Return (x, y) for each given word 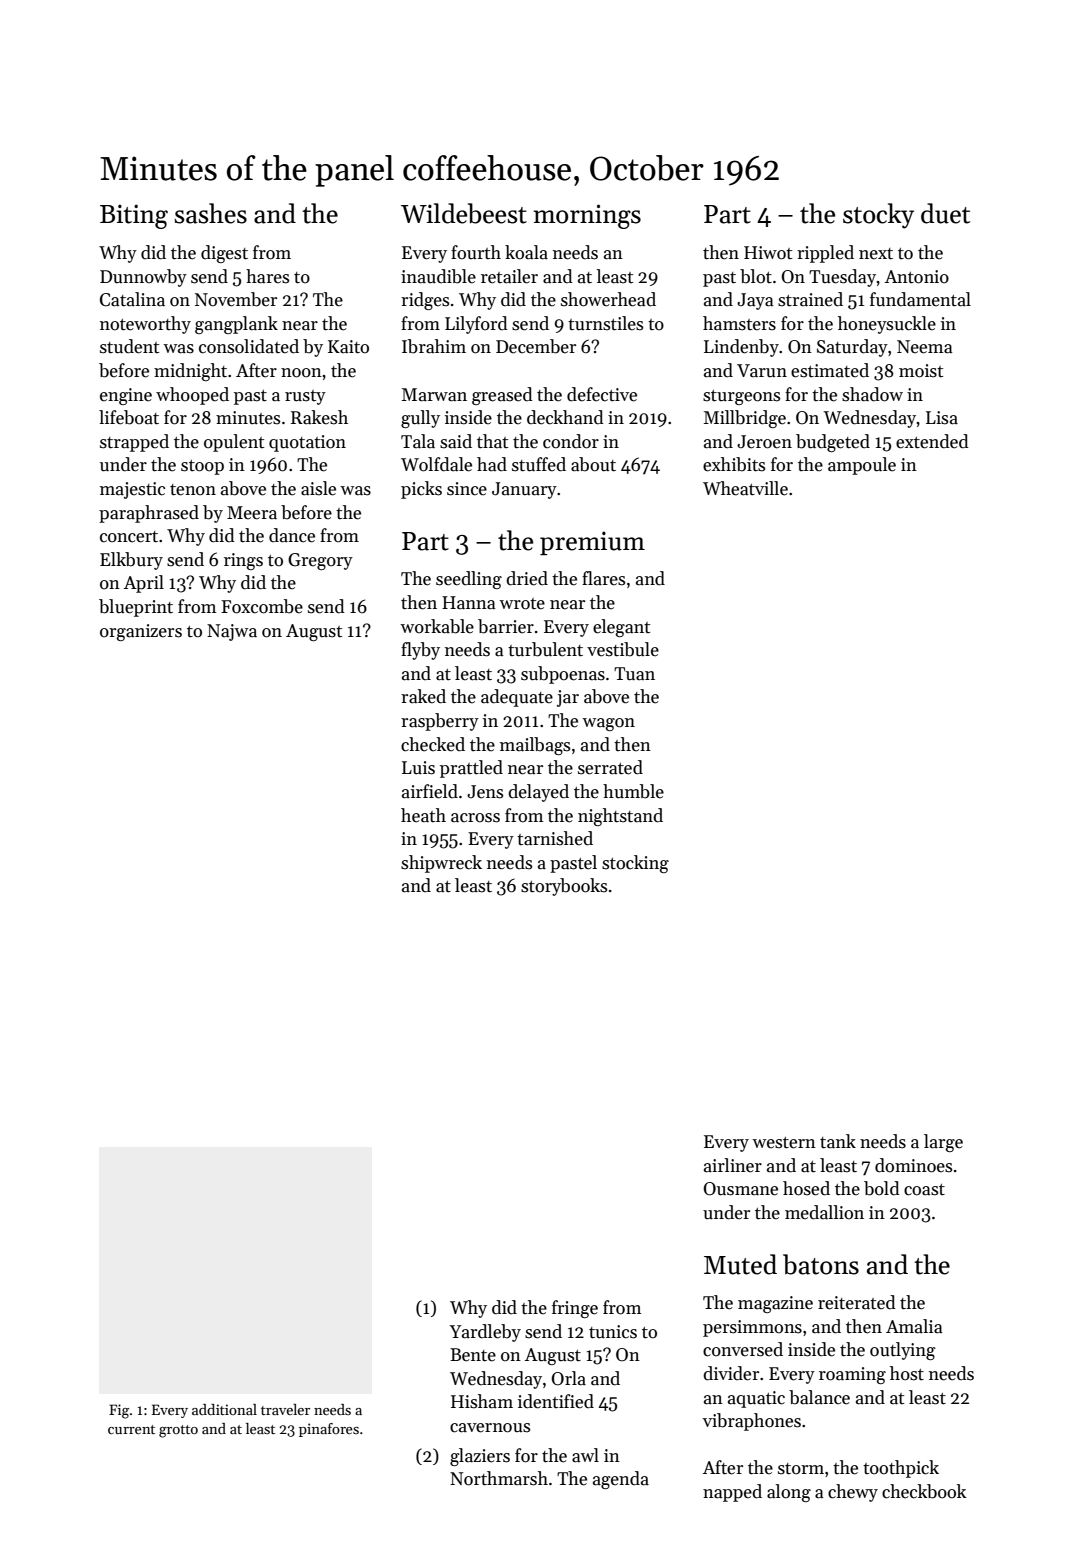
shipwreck (441, 864)
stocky (878, 216)
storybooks (564, 887)
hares (267, 276)
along (789, 1493)
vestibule (623, 649)
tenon (193, 490)
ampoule (862, 466)
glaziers (480, 1457)
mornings (587, 216)
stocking (635, 864)
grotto (178, 1431)
